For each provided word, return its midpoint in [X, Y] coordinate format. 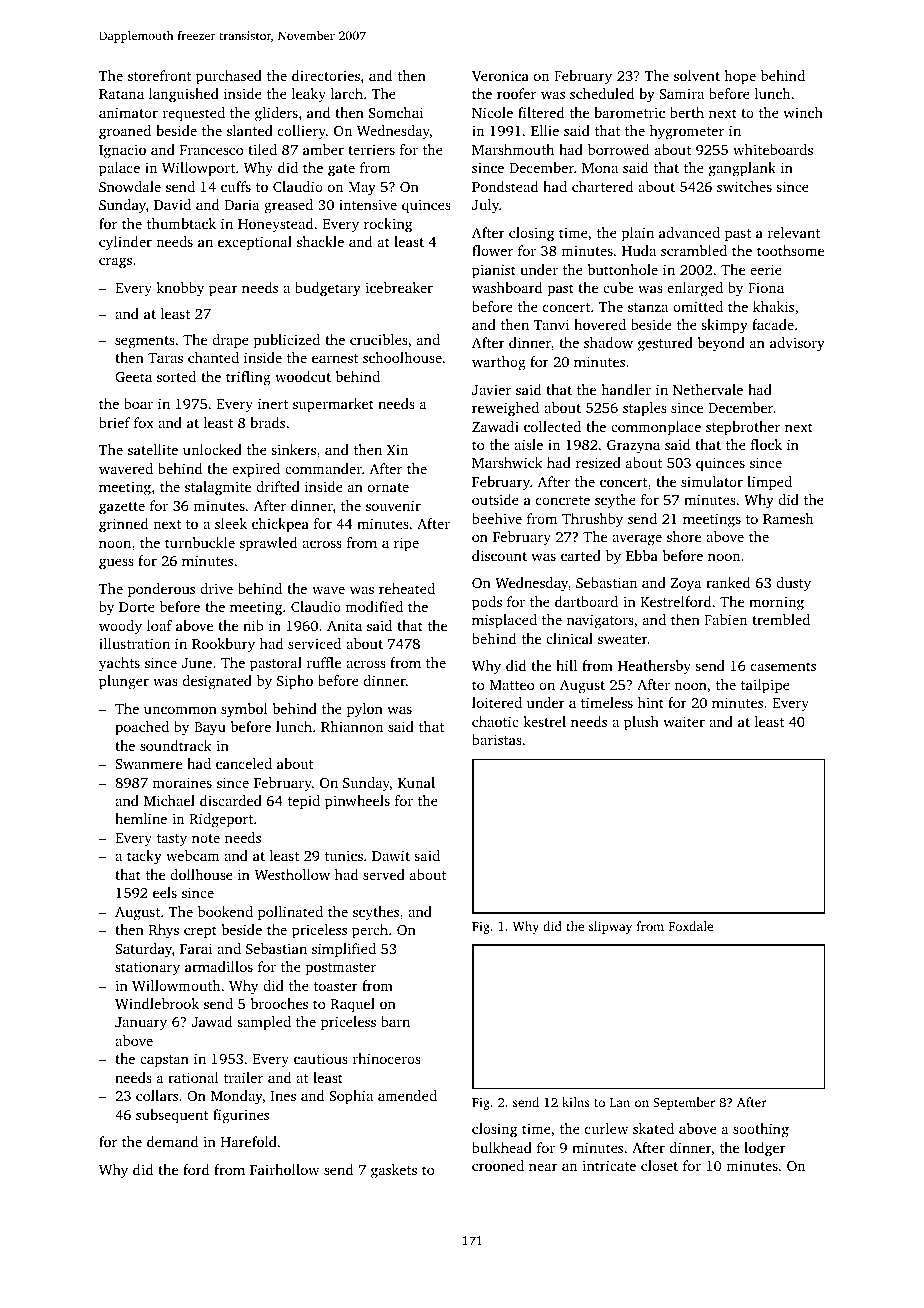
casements [783, 666]
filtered [541, 112]
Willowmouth [176, 985]
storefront [159, 75]
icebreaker [399, 287]
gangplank [742, 169]
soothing [761, 1130]
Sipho [295, 682]
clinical [569, 638]
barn [395, 1021]
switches [744, 186]
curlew [606, 1128]
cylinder [125, 243]
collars [157, 1095]
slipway [610, 927]
